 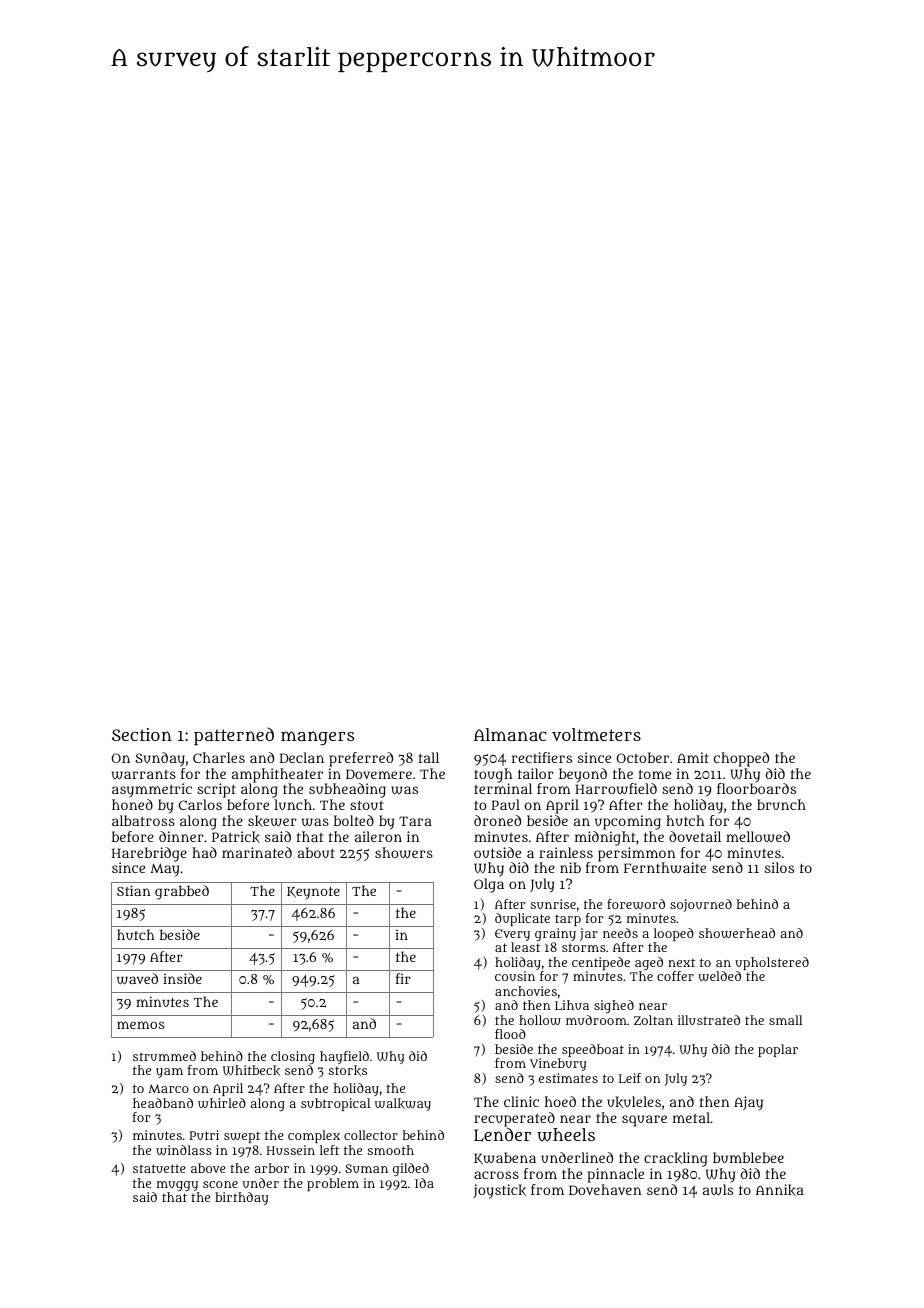 I want to click on amphitheater, so click(x=277, y=775).
